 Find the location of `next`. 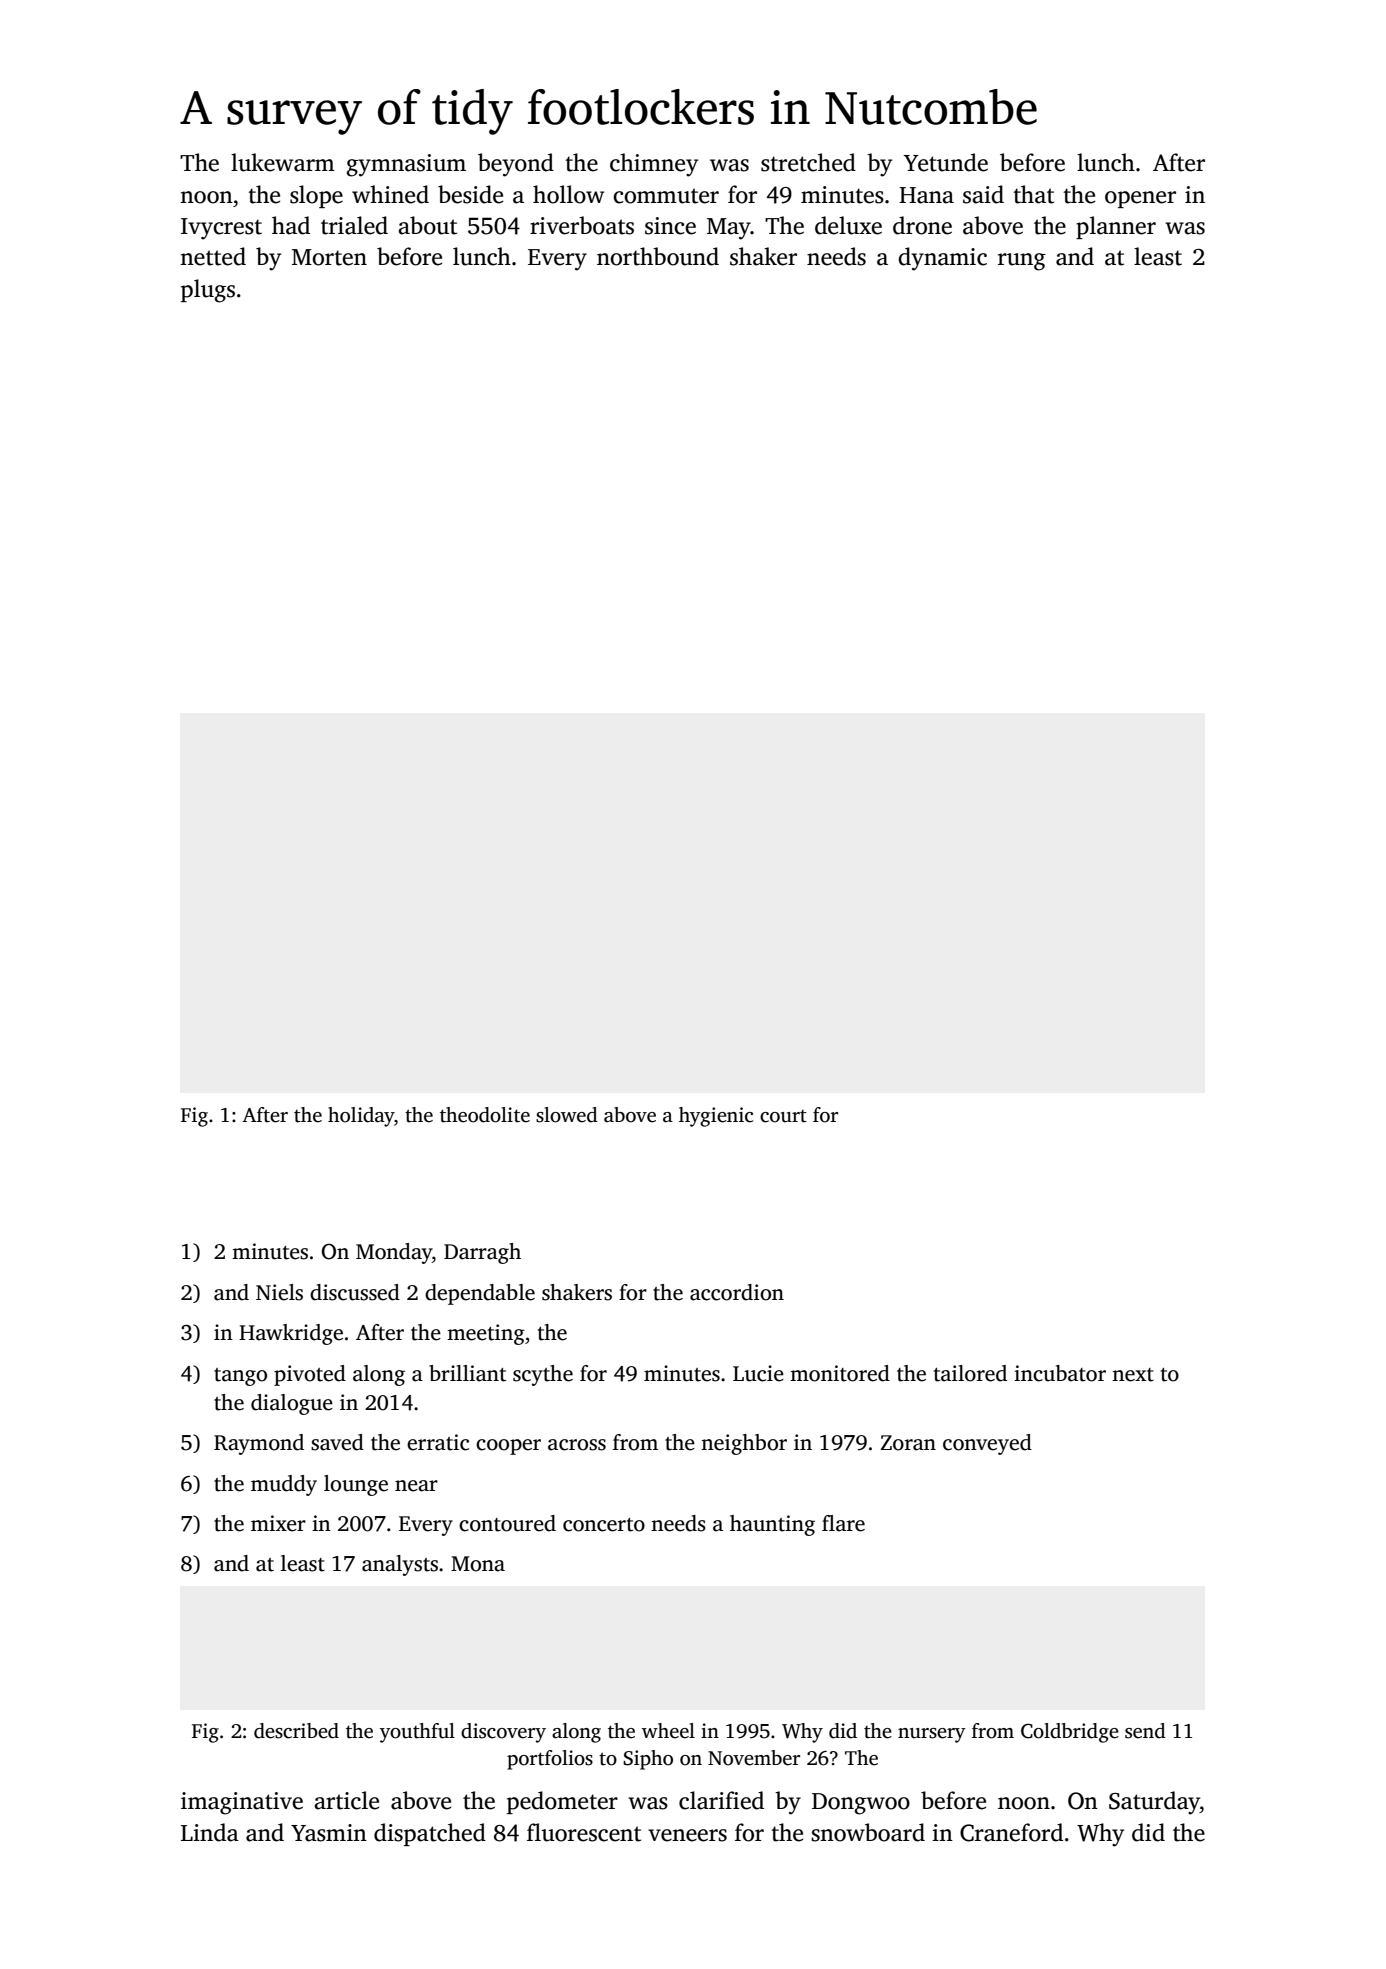

next is located at coordinates (1133, 1375).
